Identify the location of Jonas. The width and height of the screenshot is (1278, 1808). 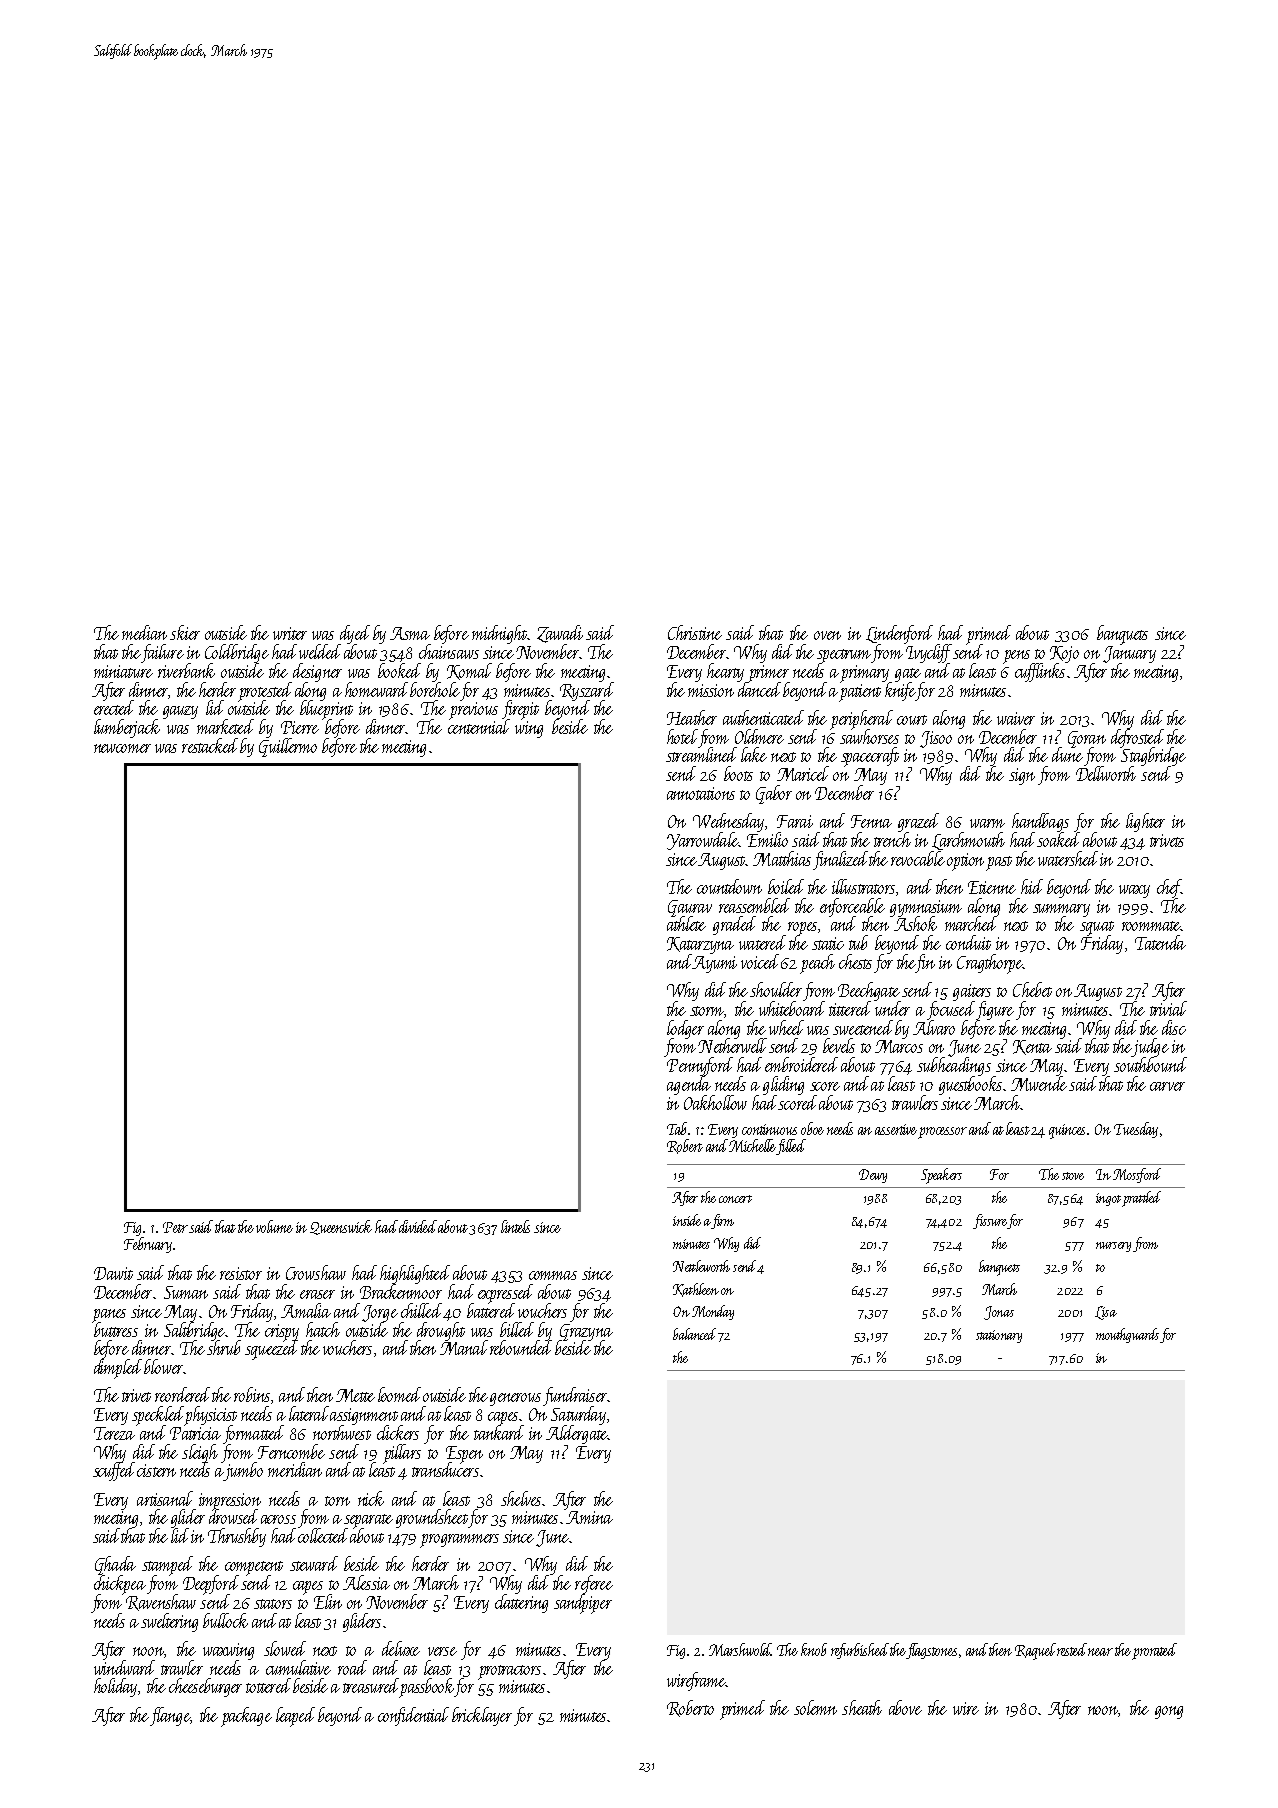
(999, 1313).
